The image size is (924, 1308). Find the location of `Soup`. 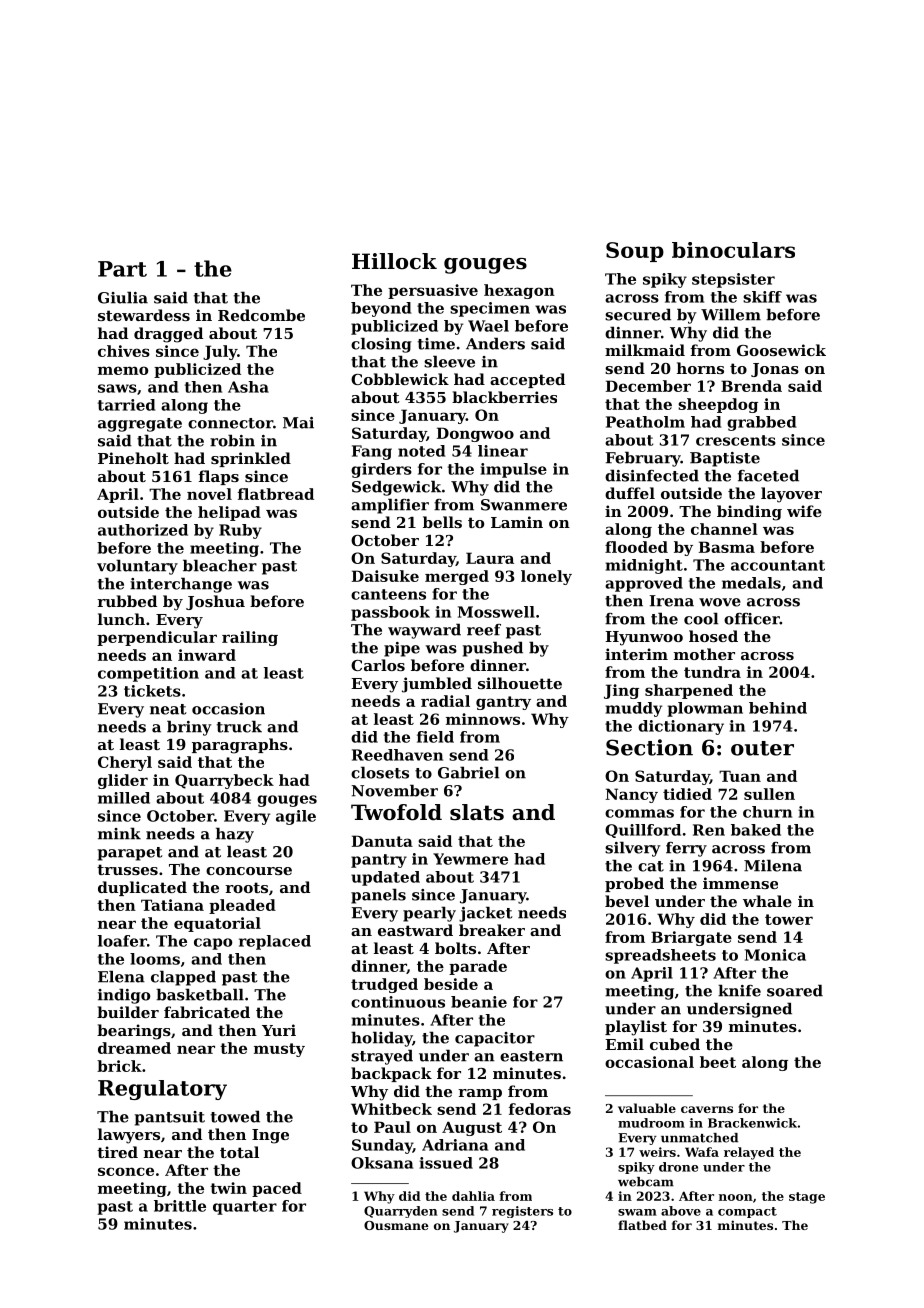

Soup is located at coordinates (635, 252).
